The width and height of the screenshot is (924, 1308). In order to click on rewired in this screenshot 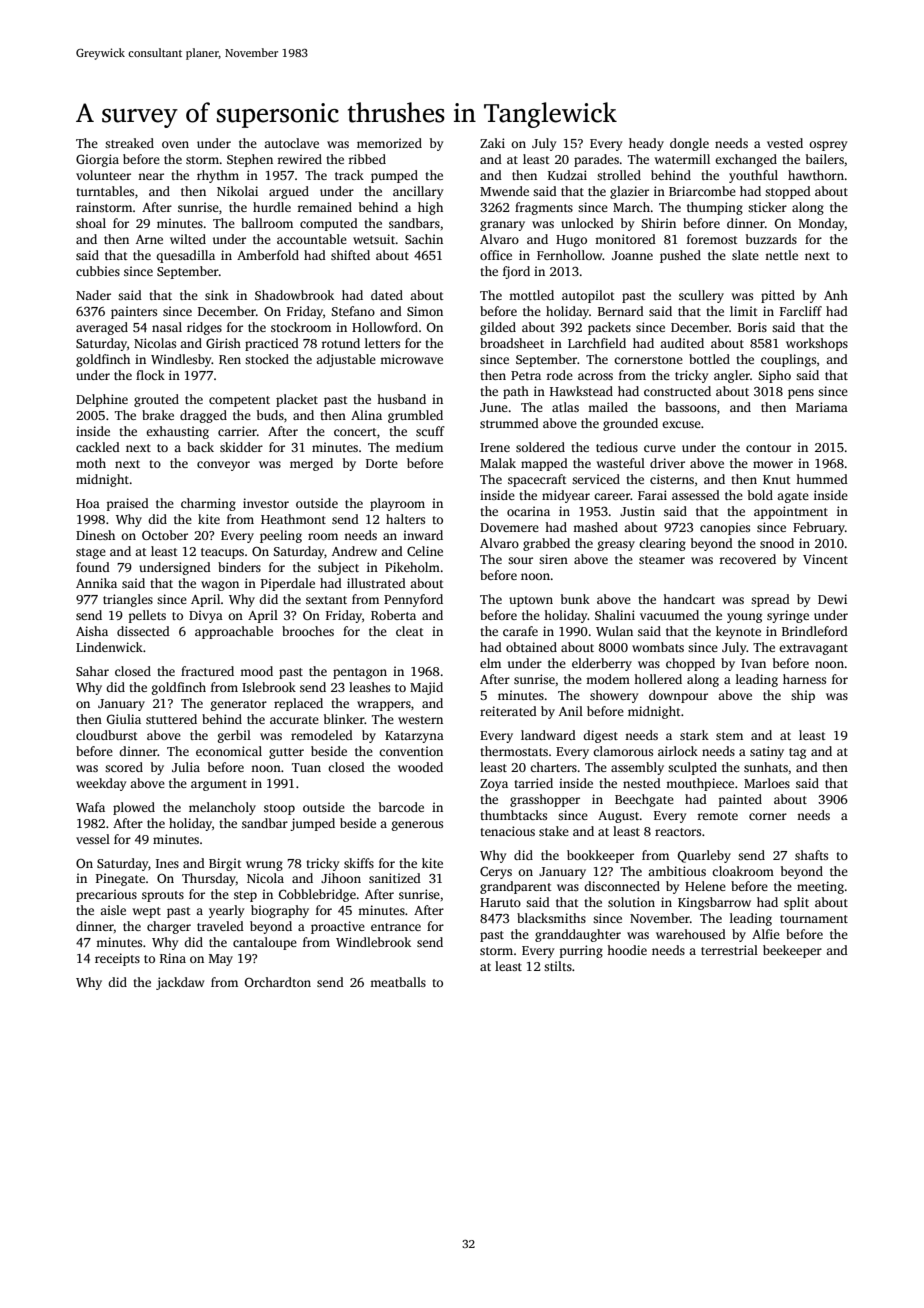, I will do `click(299, 159)`.
